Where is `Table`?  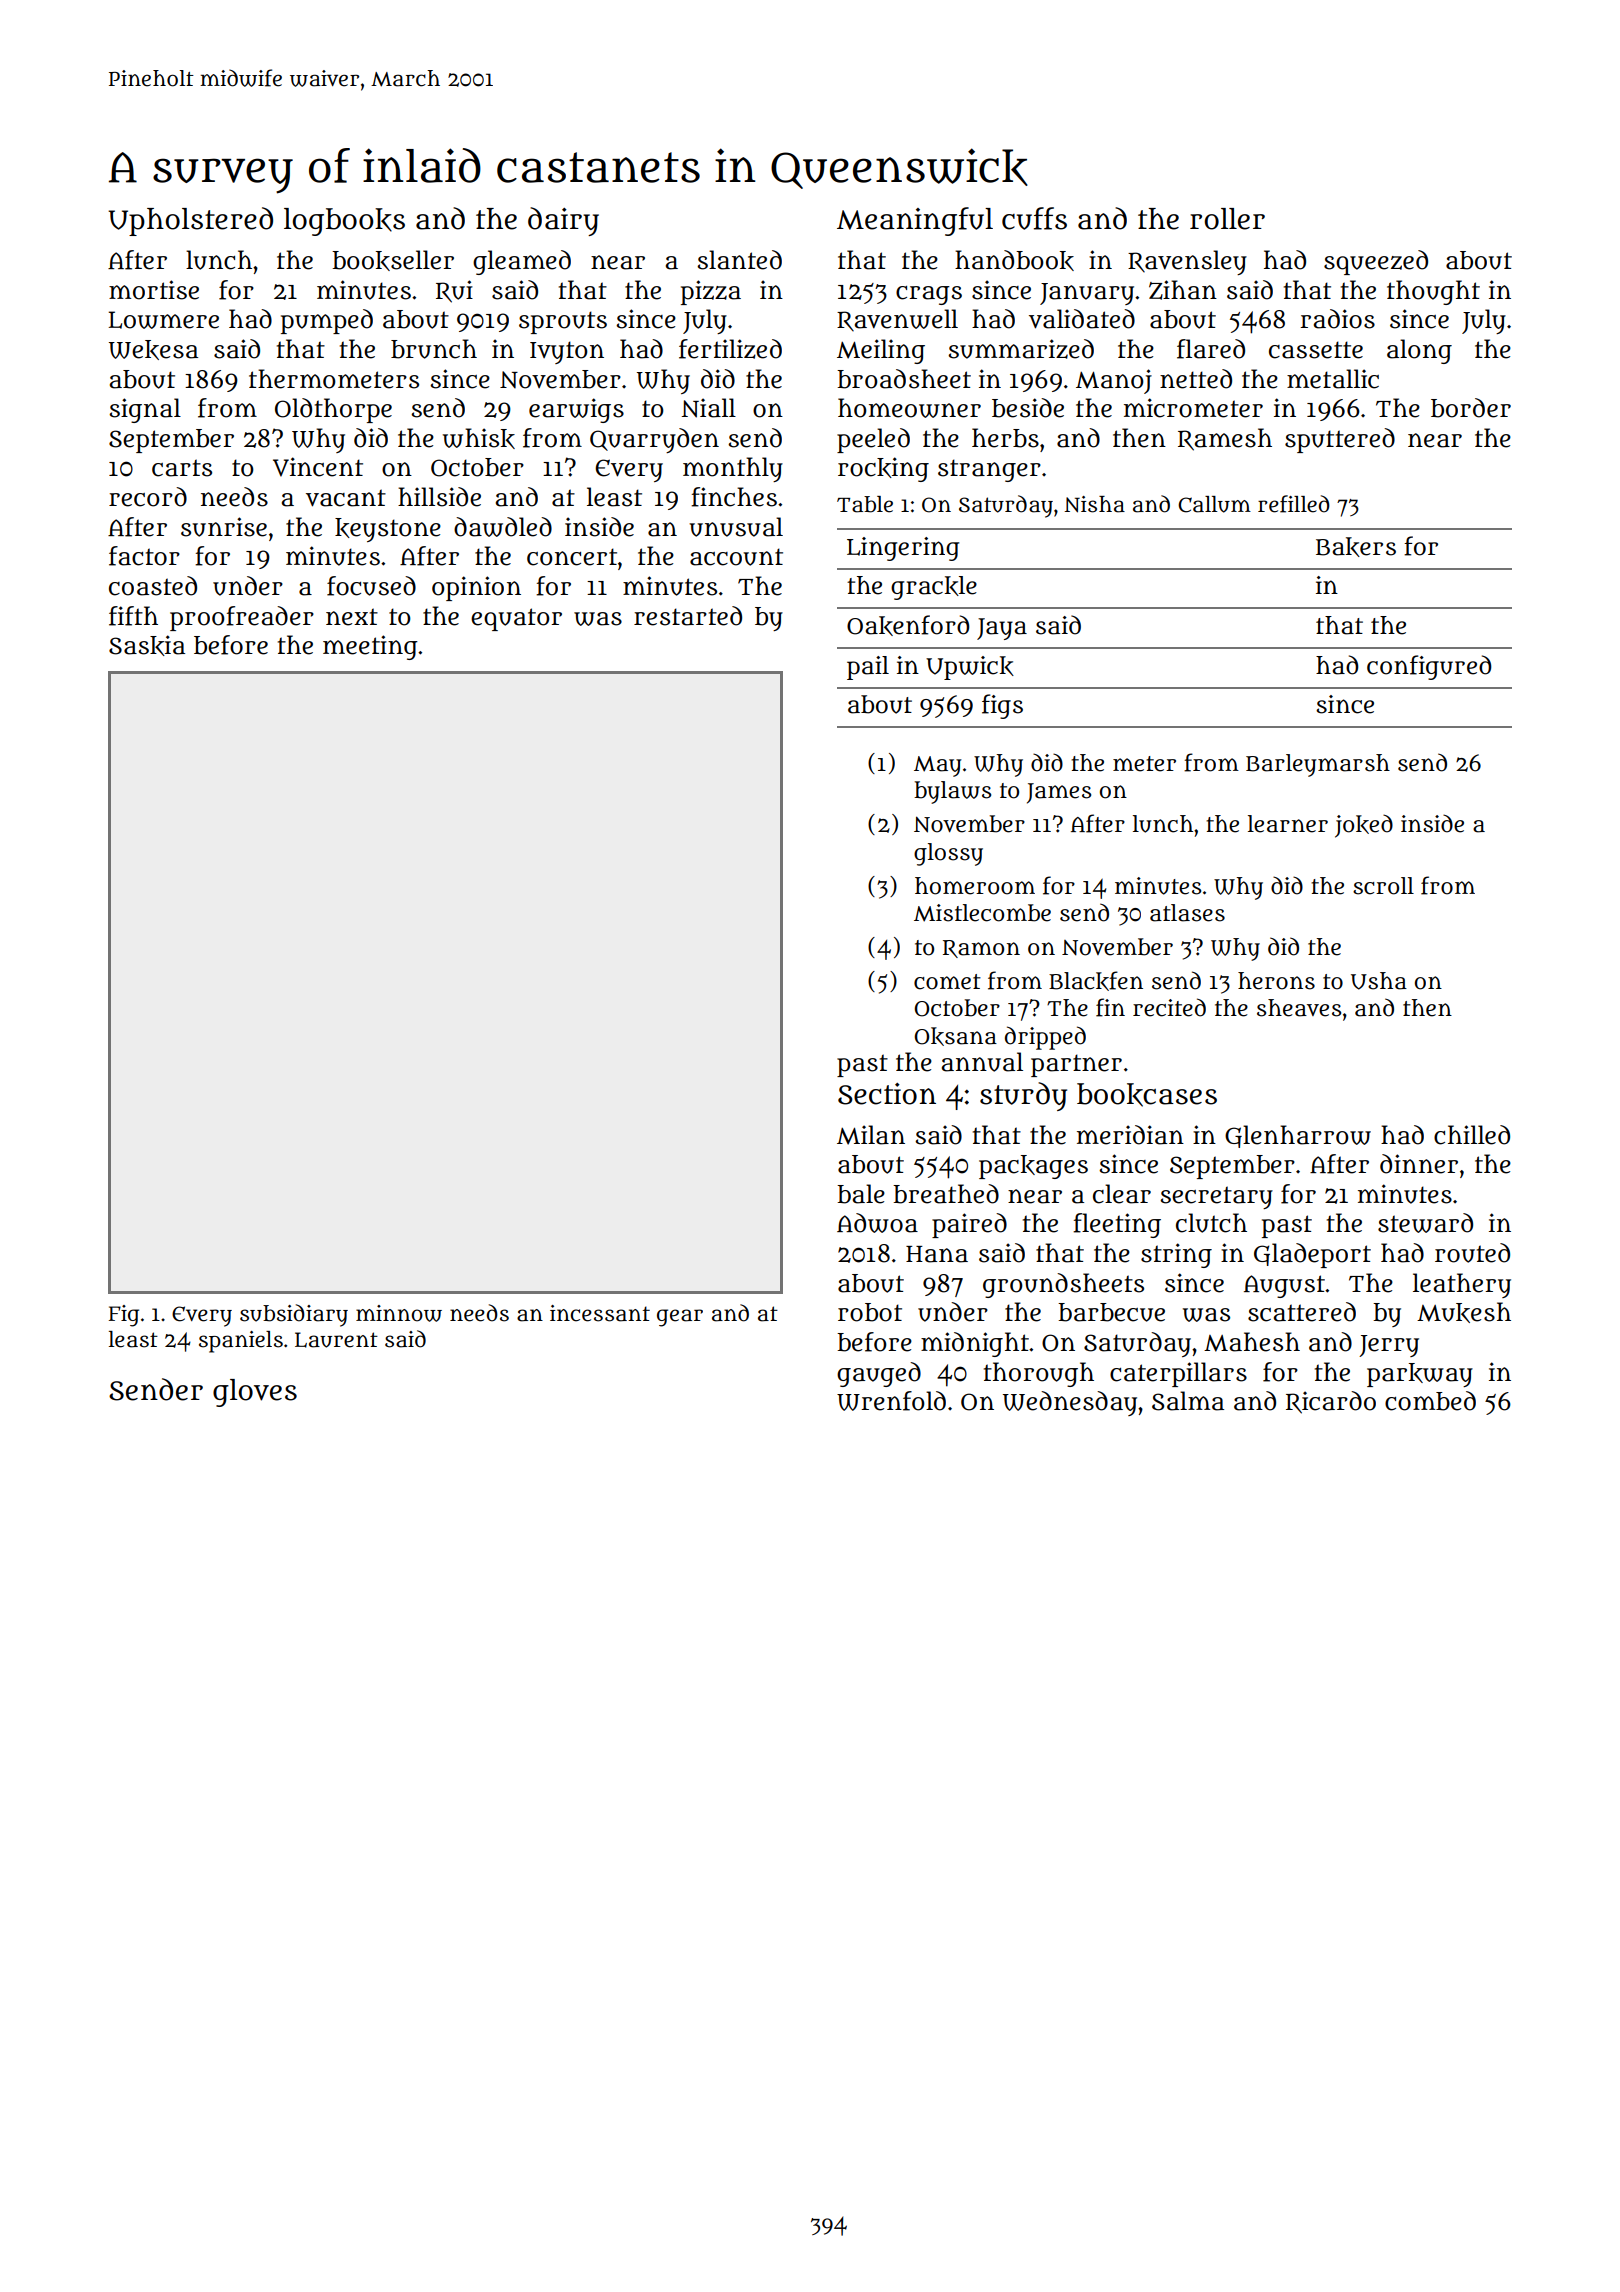
Table is located at coordinates (865, 504).
